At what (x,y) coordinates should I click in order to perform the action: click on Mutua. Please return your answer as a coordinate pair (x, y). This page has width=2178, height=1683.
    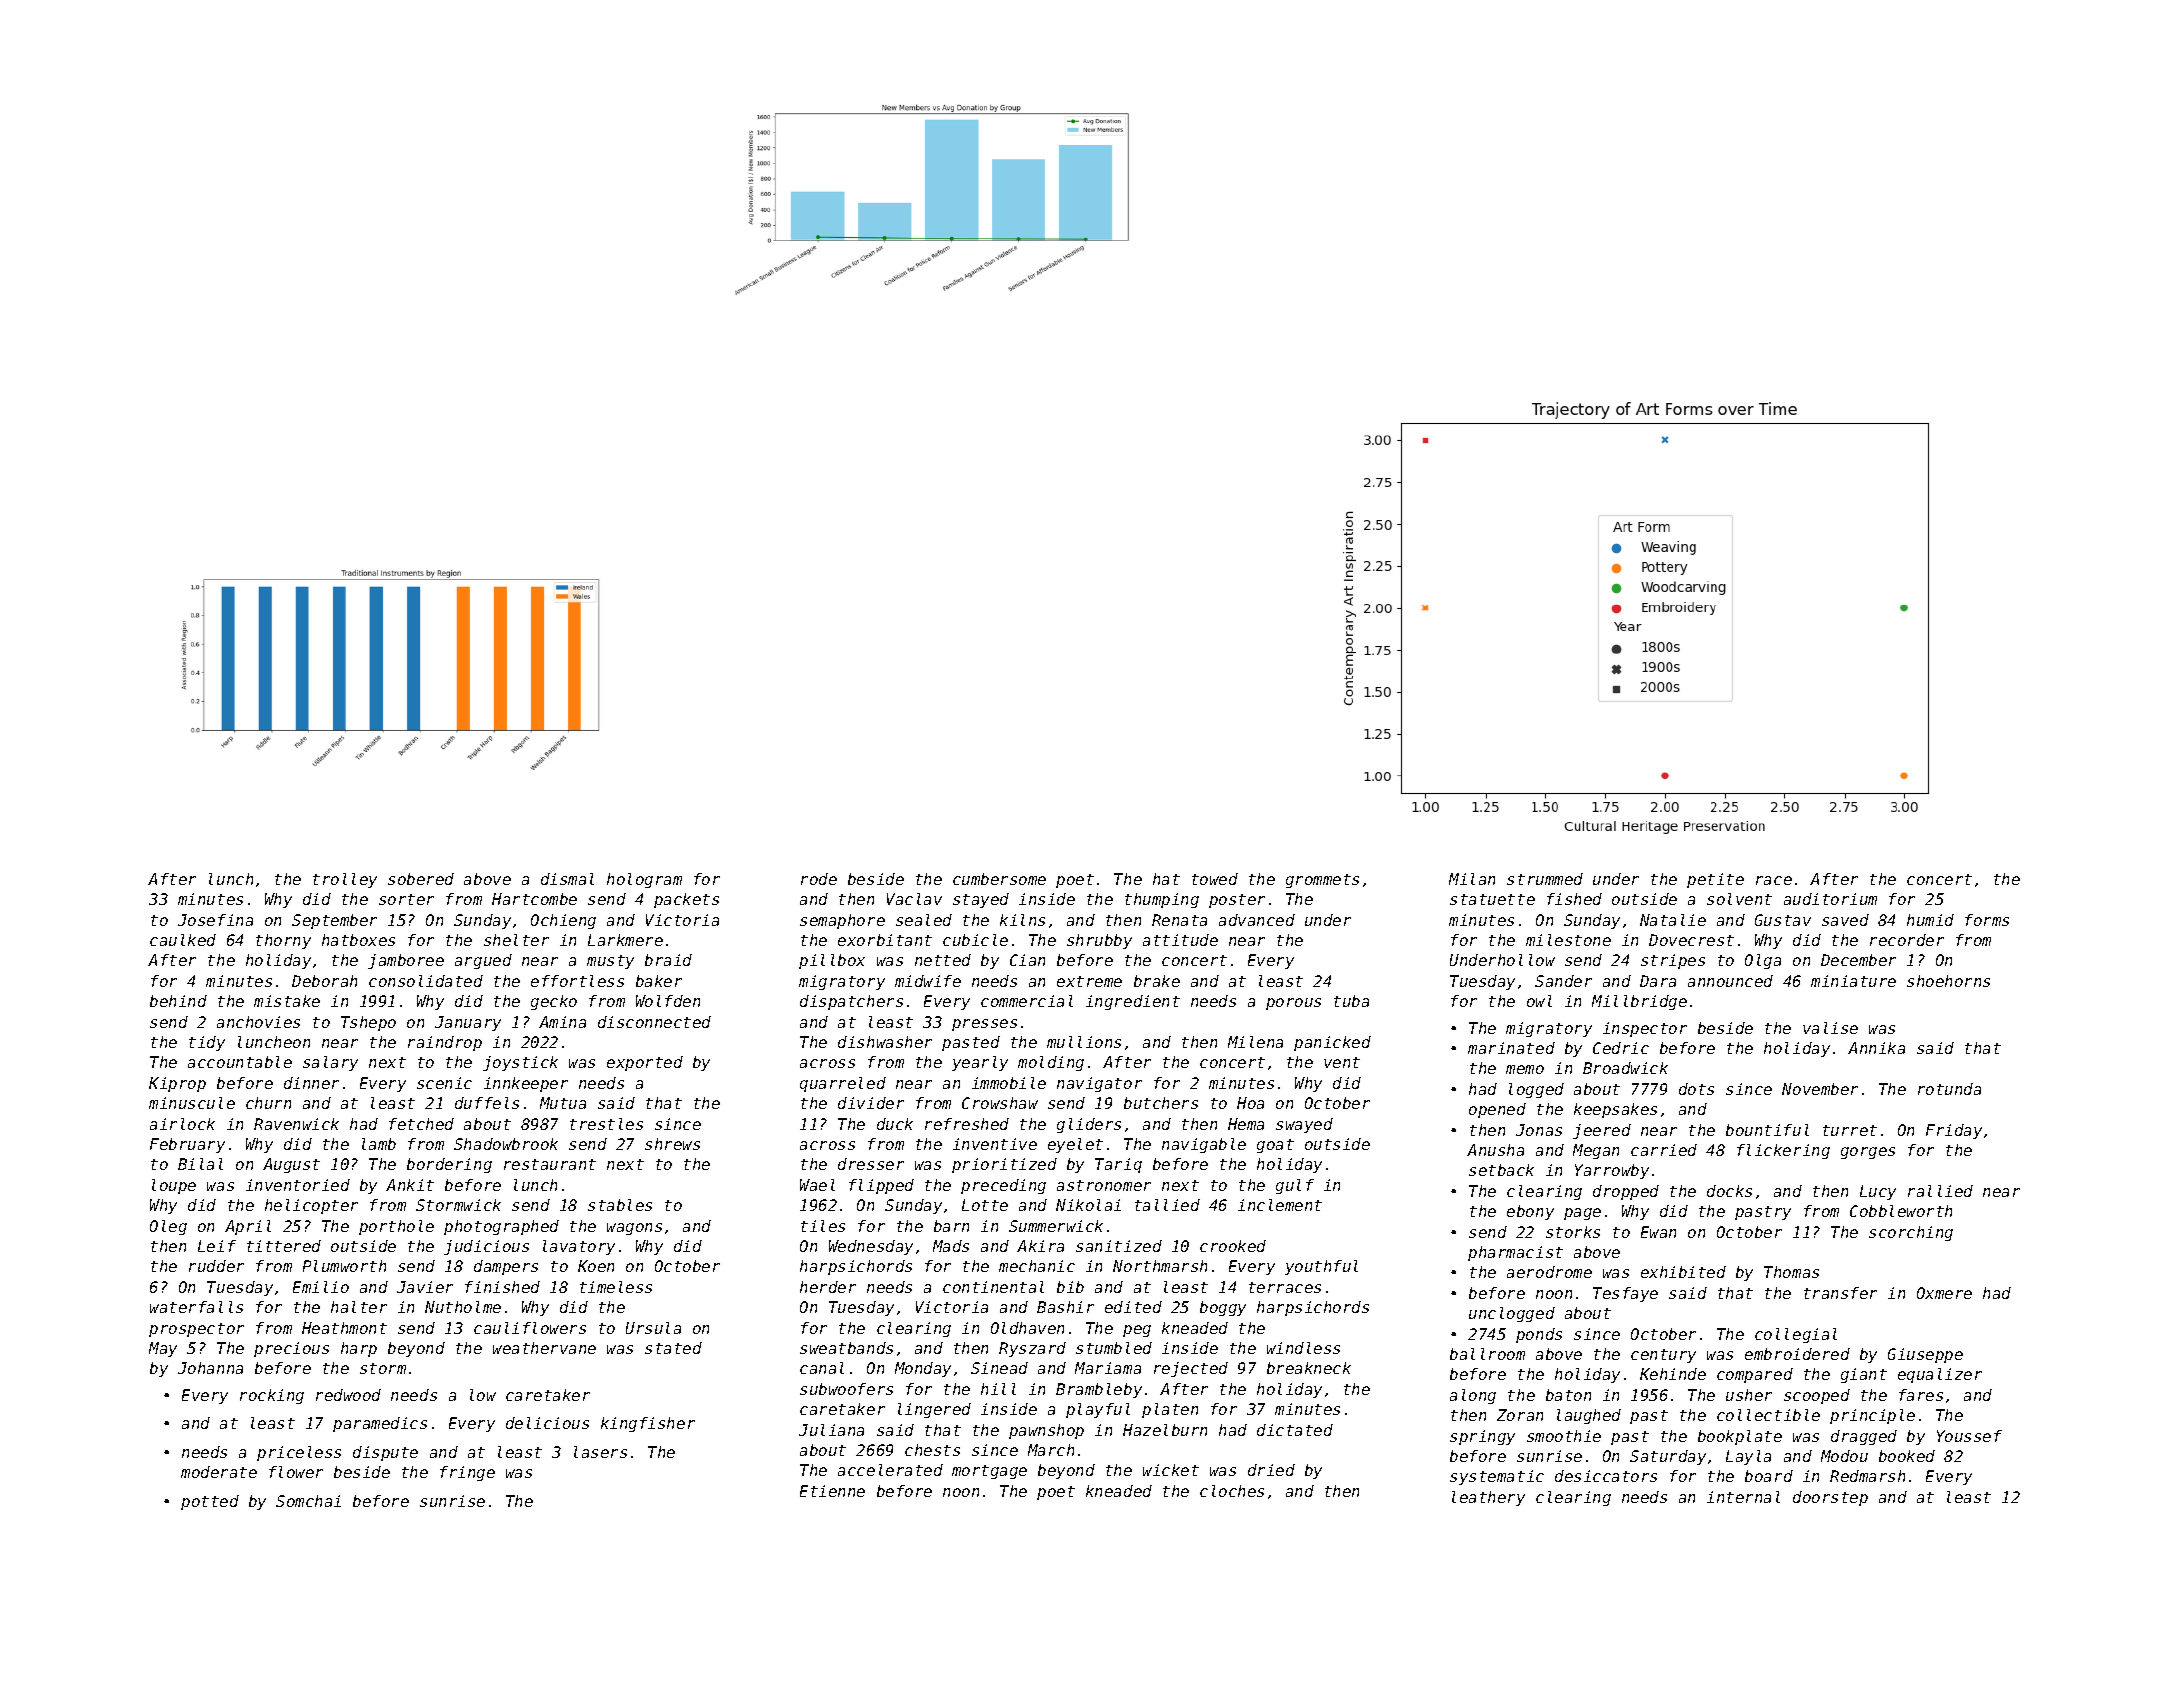
    Looking at the image, I should click on (563, 1103).
